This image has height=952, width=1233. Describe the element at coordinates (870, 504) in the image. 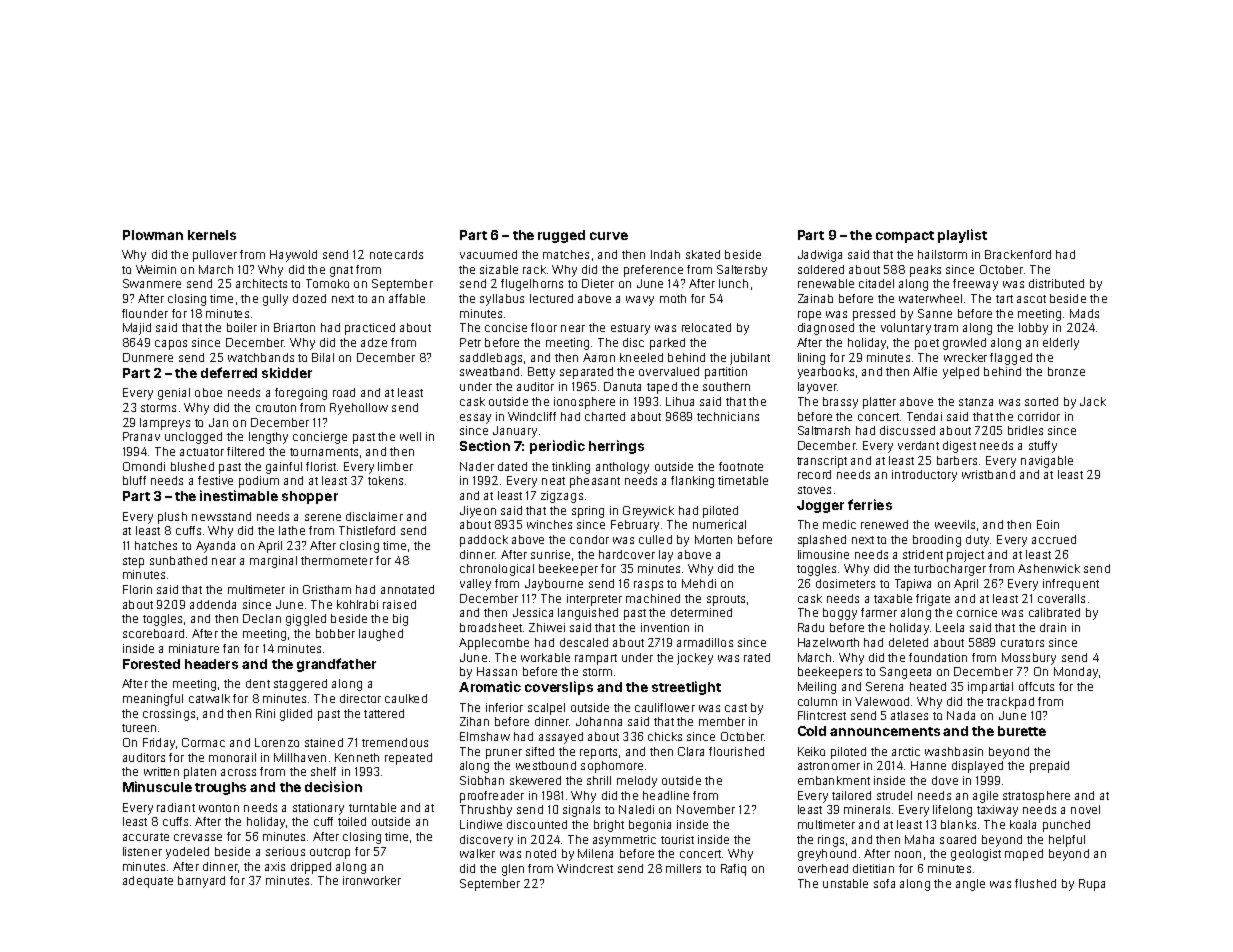

I see `ferries` at that location.
